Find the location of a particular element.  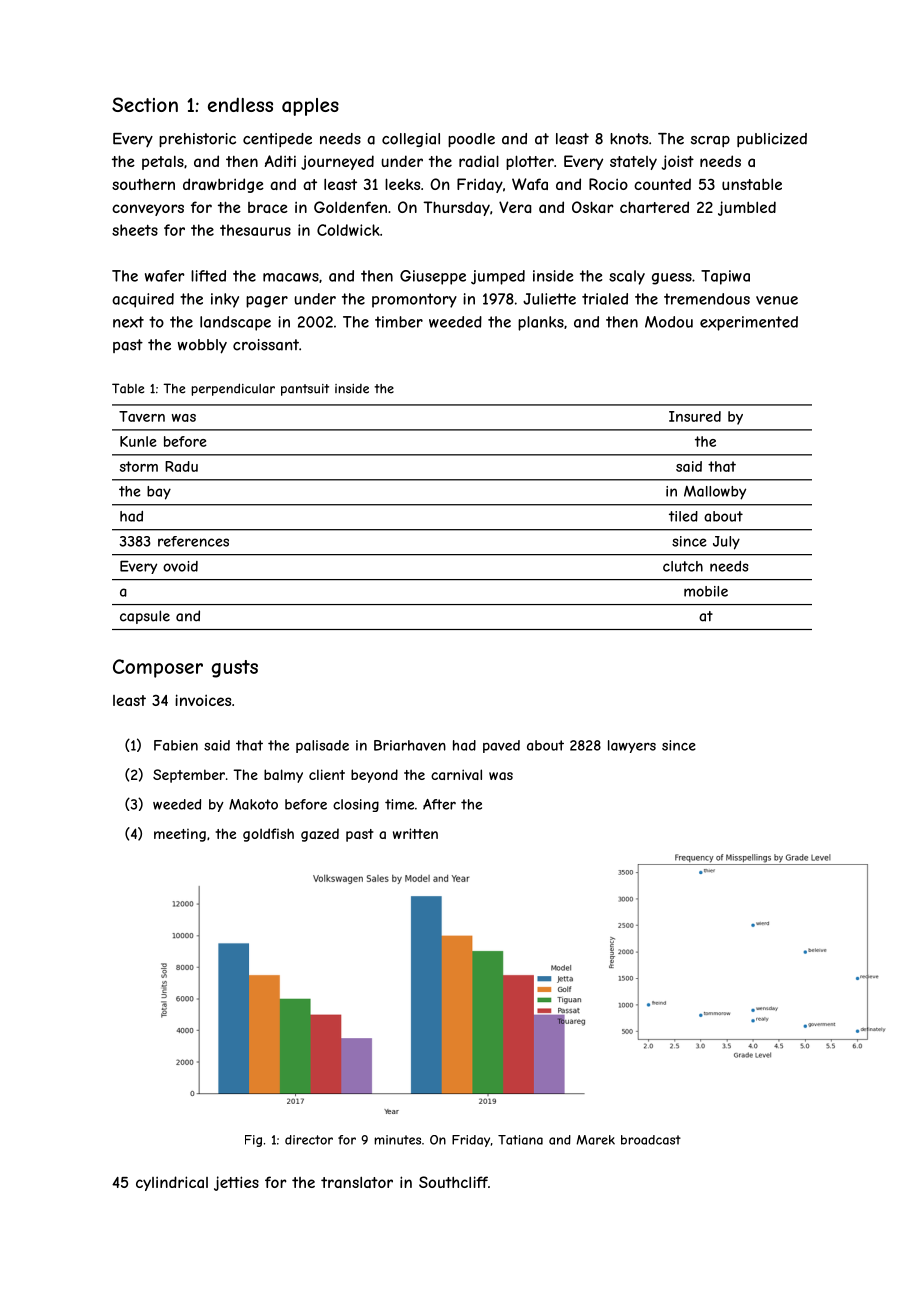

pantsuit is located at coordinates (305, 390).
